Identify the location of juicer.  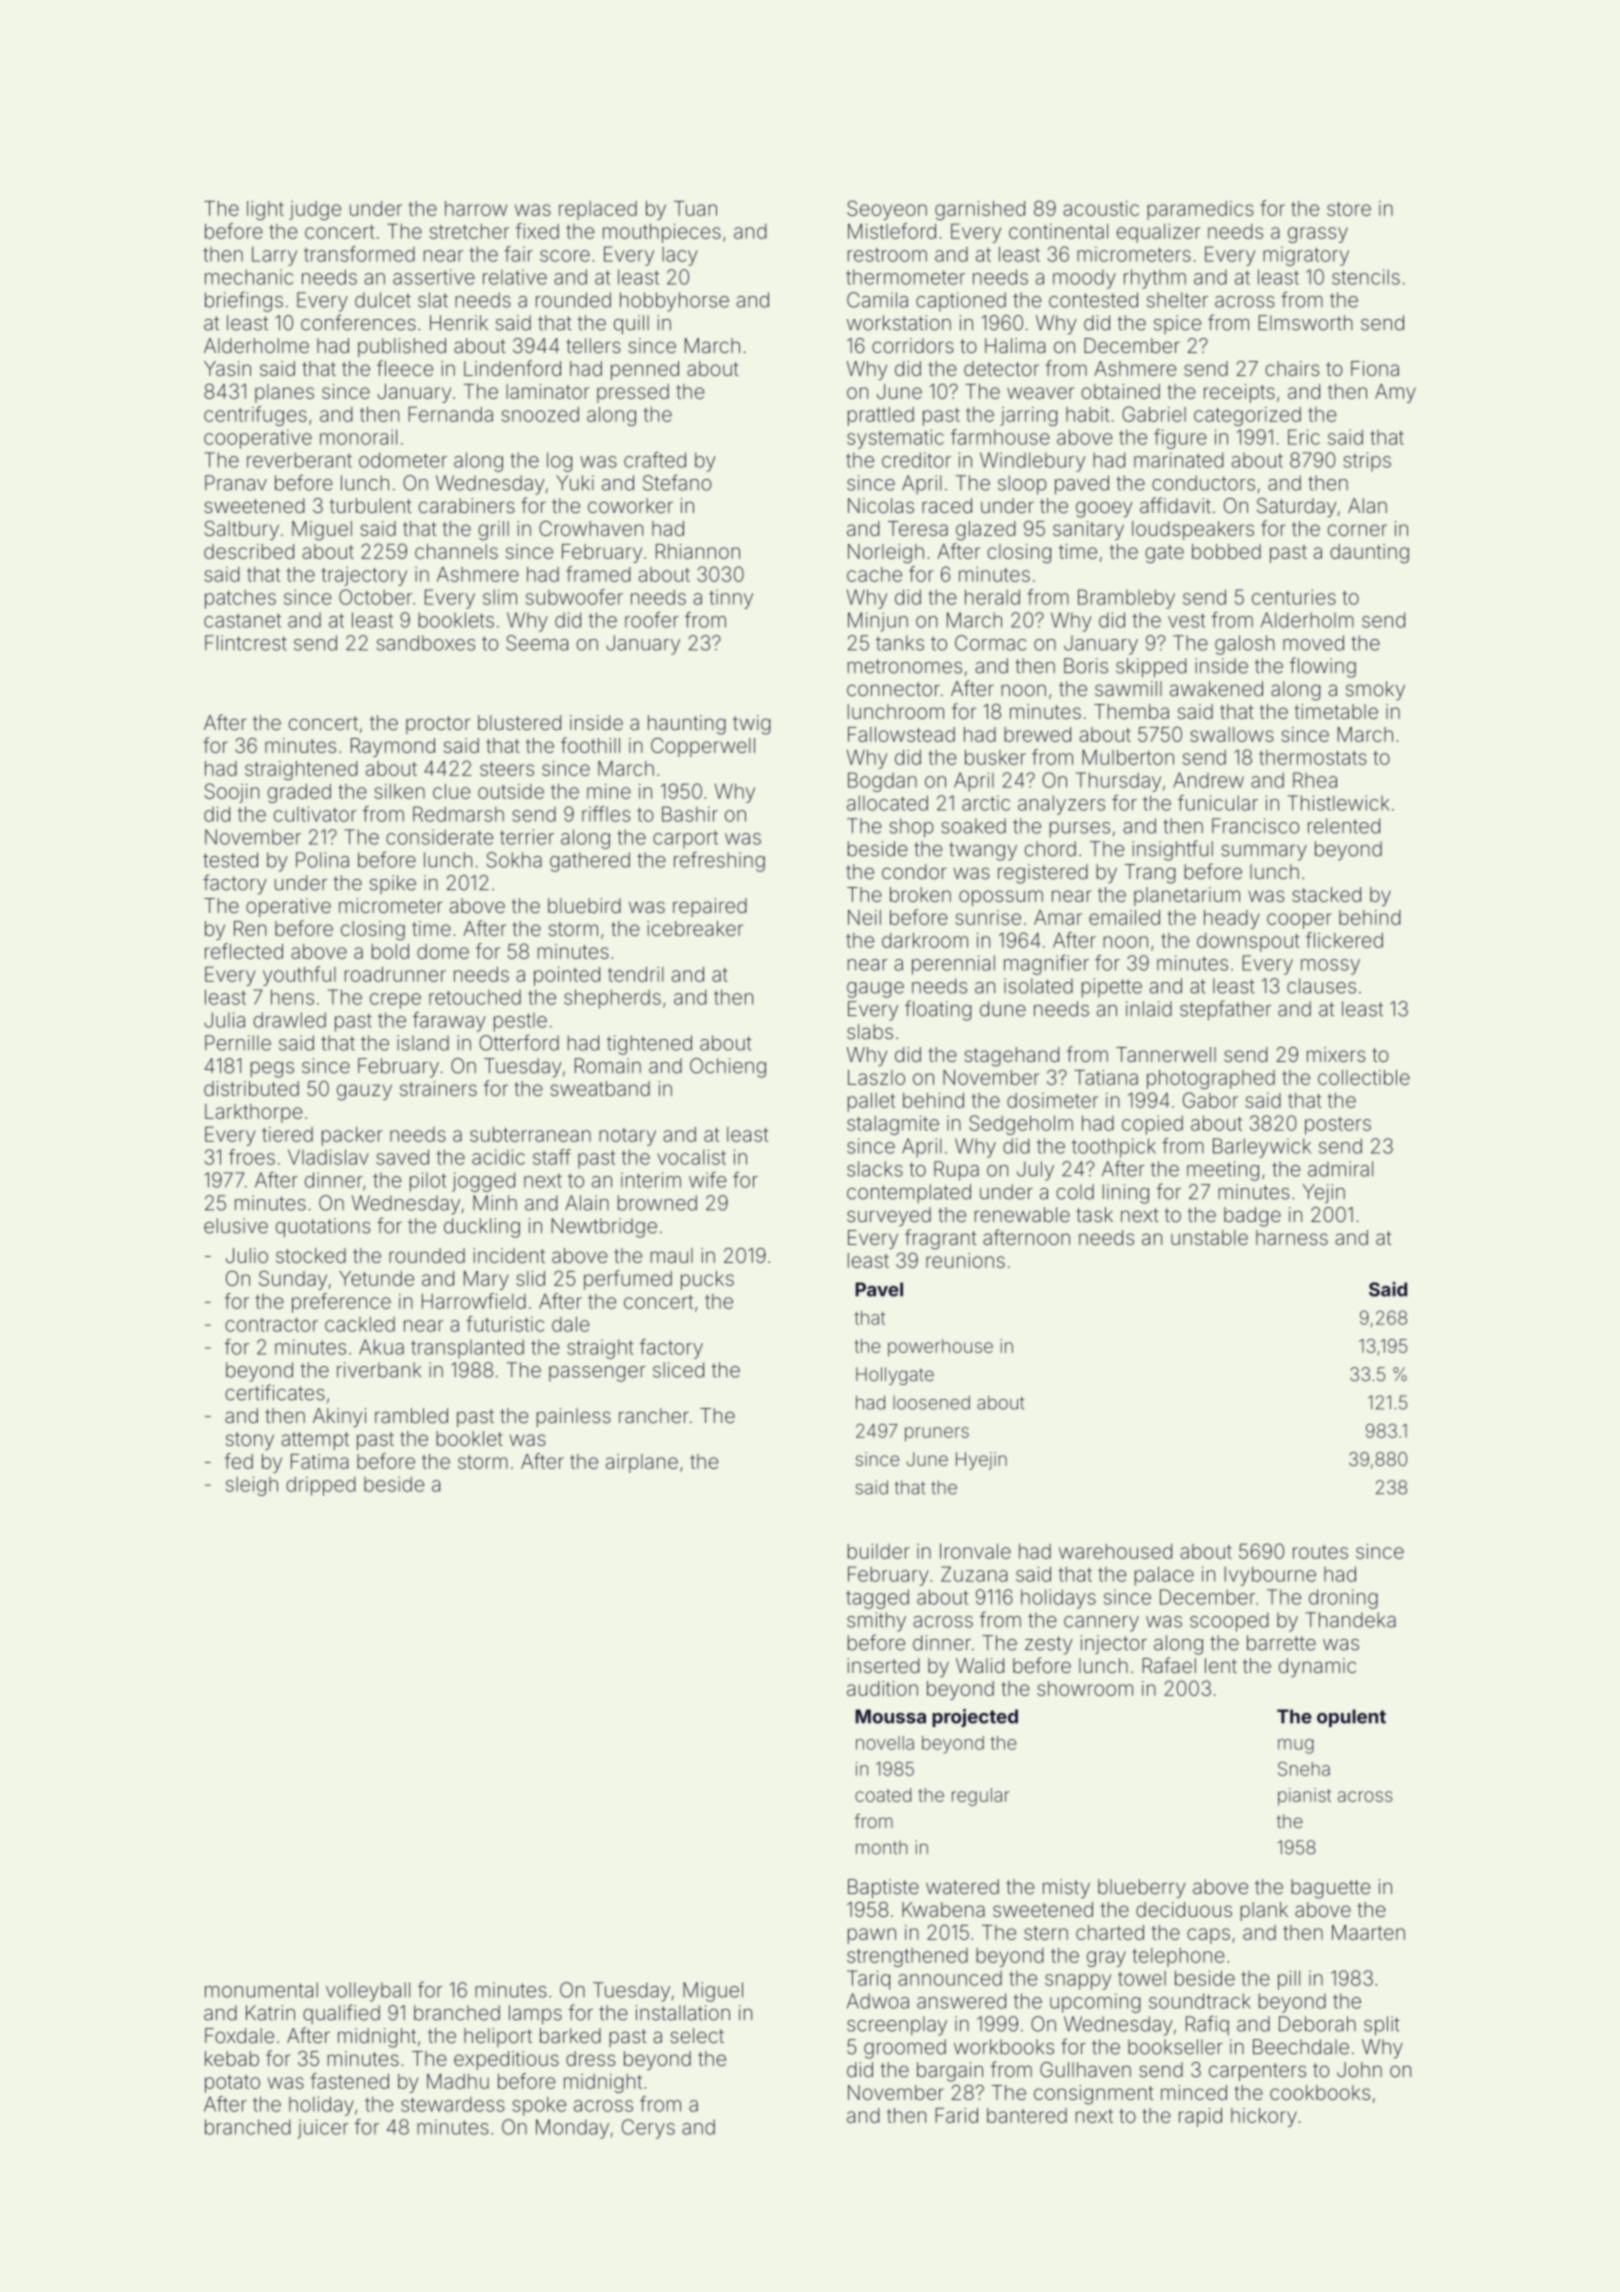
(323, 2129).
